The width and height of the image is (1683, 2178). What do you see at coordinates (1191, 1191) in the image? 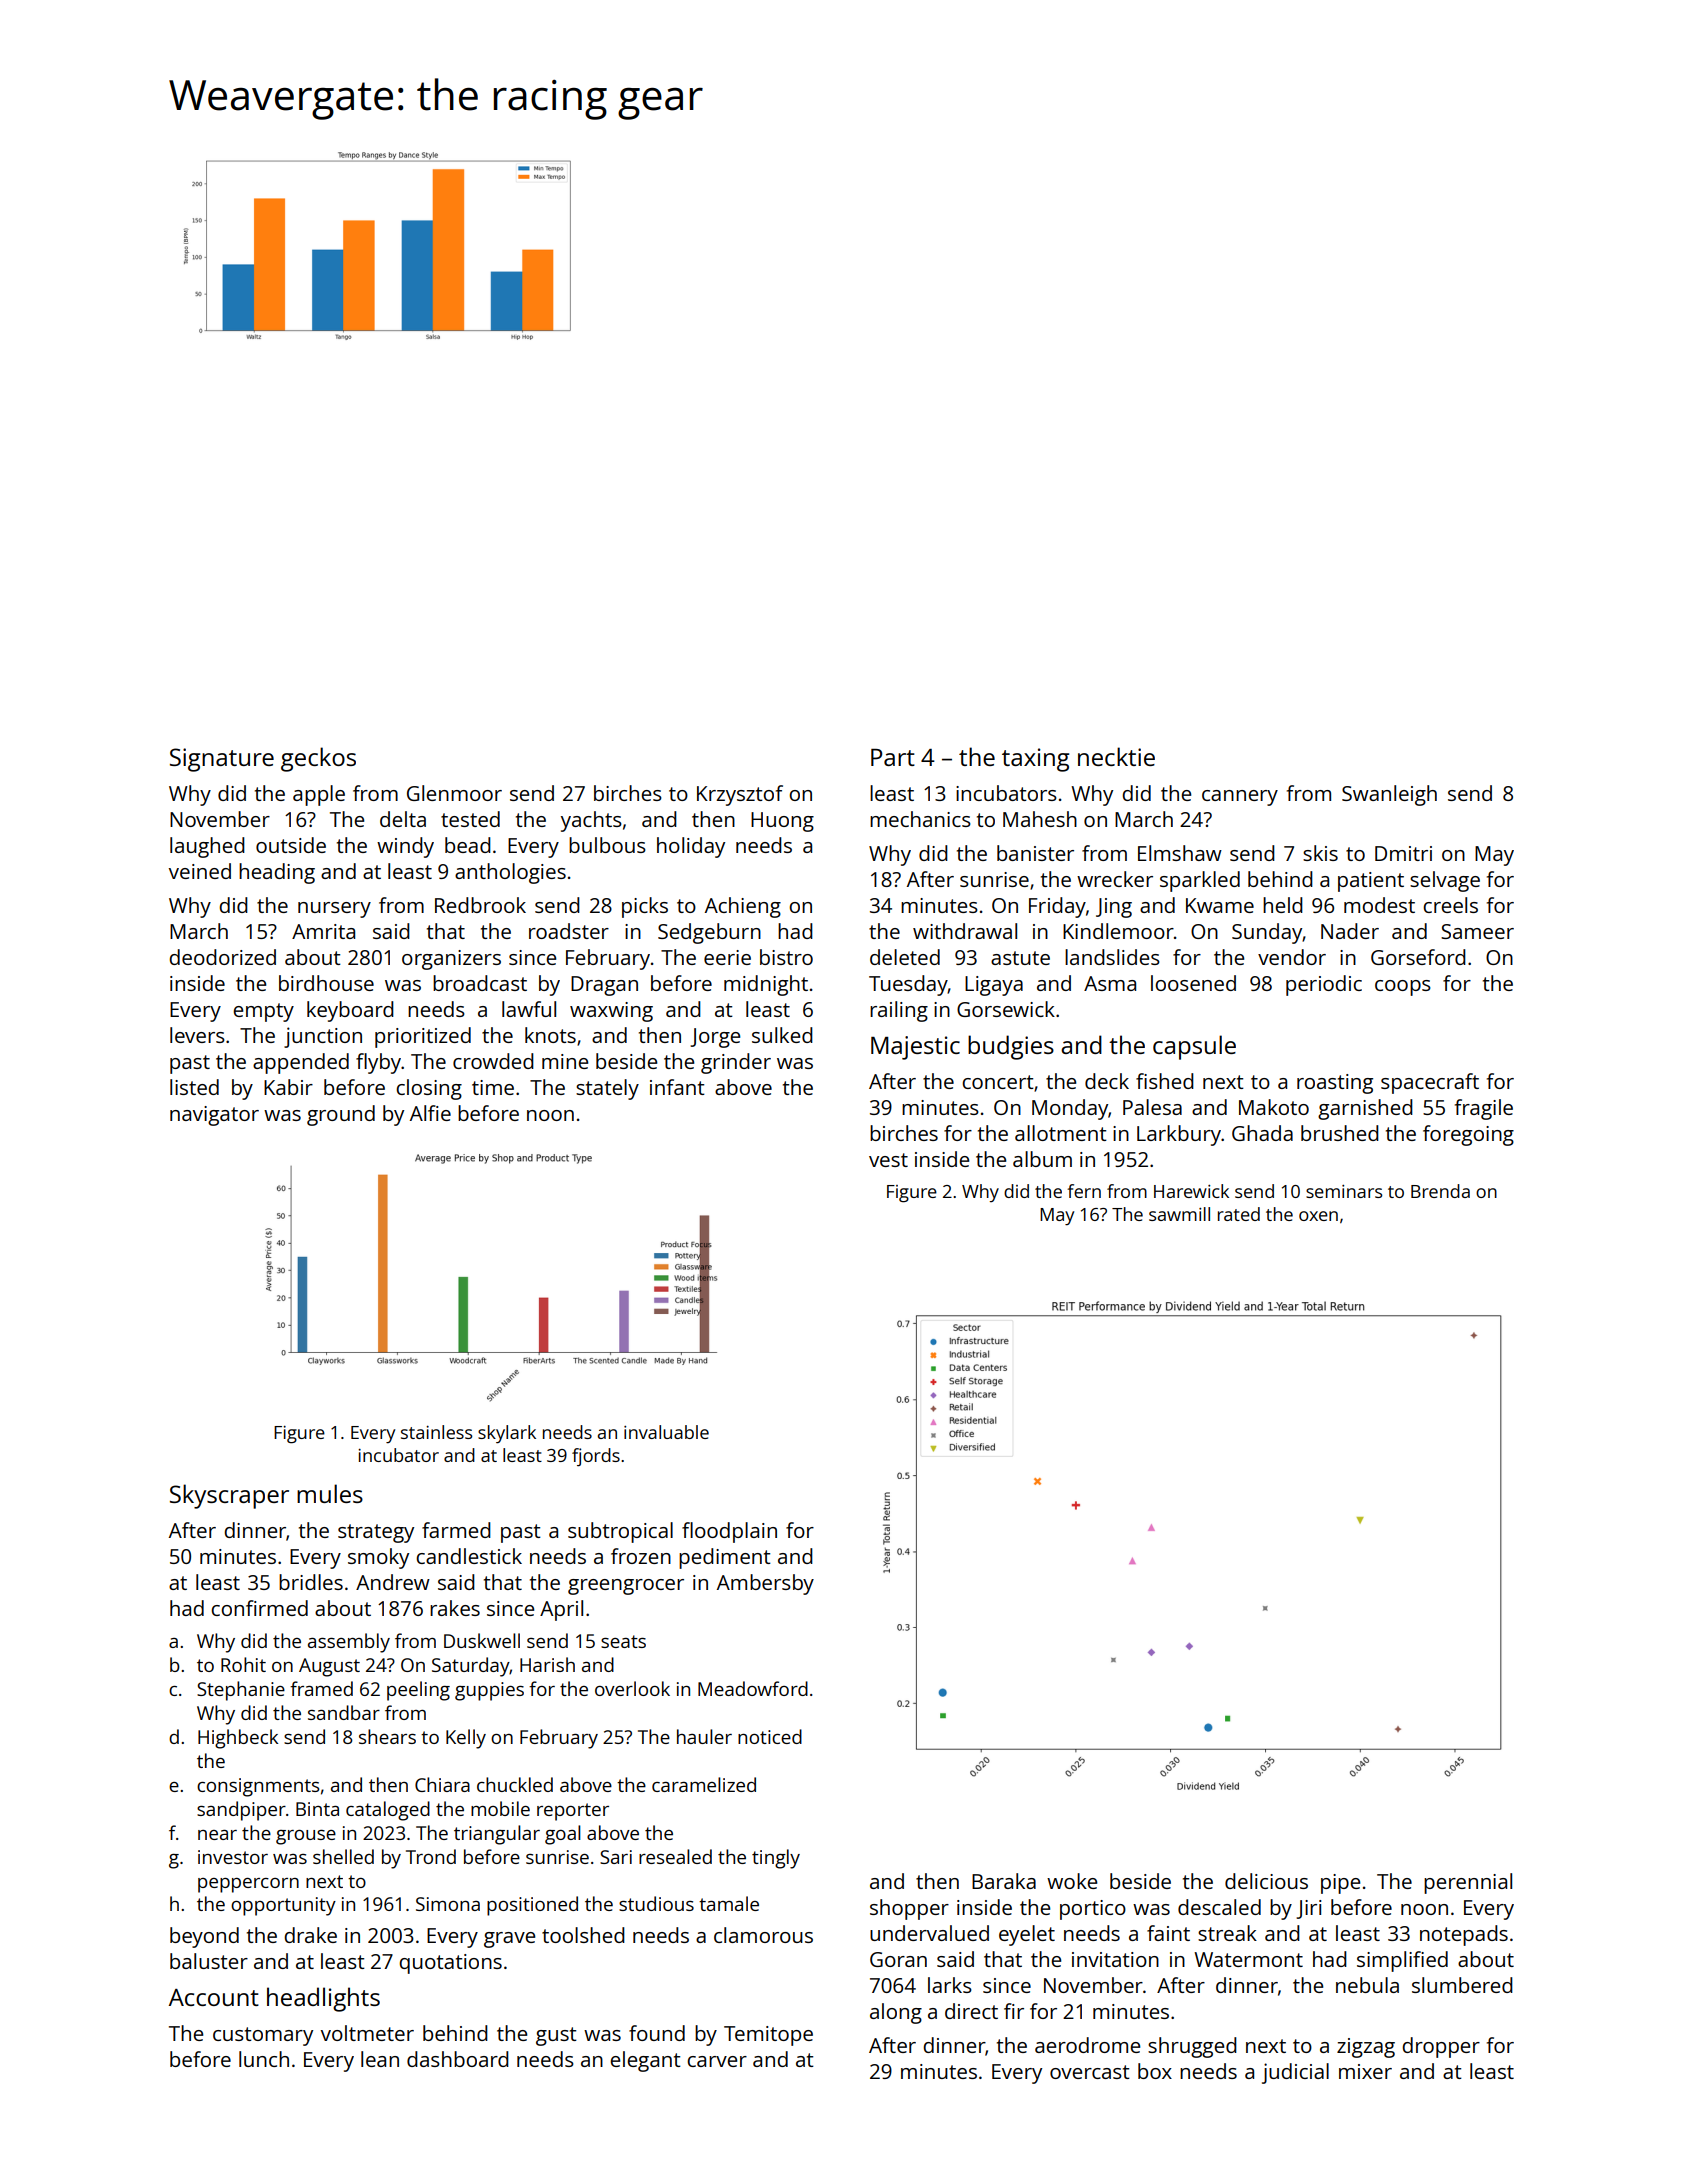
I see `Harewick` at bounding box center [1191, 1191].
